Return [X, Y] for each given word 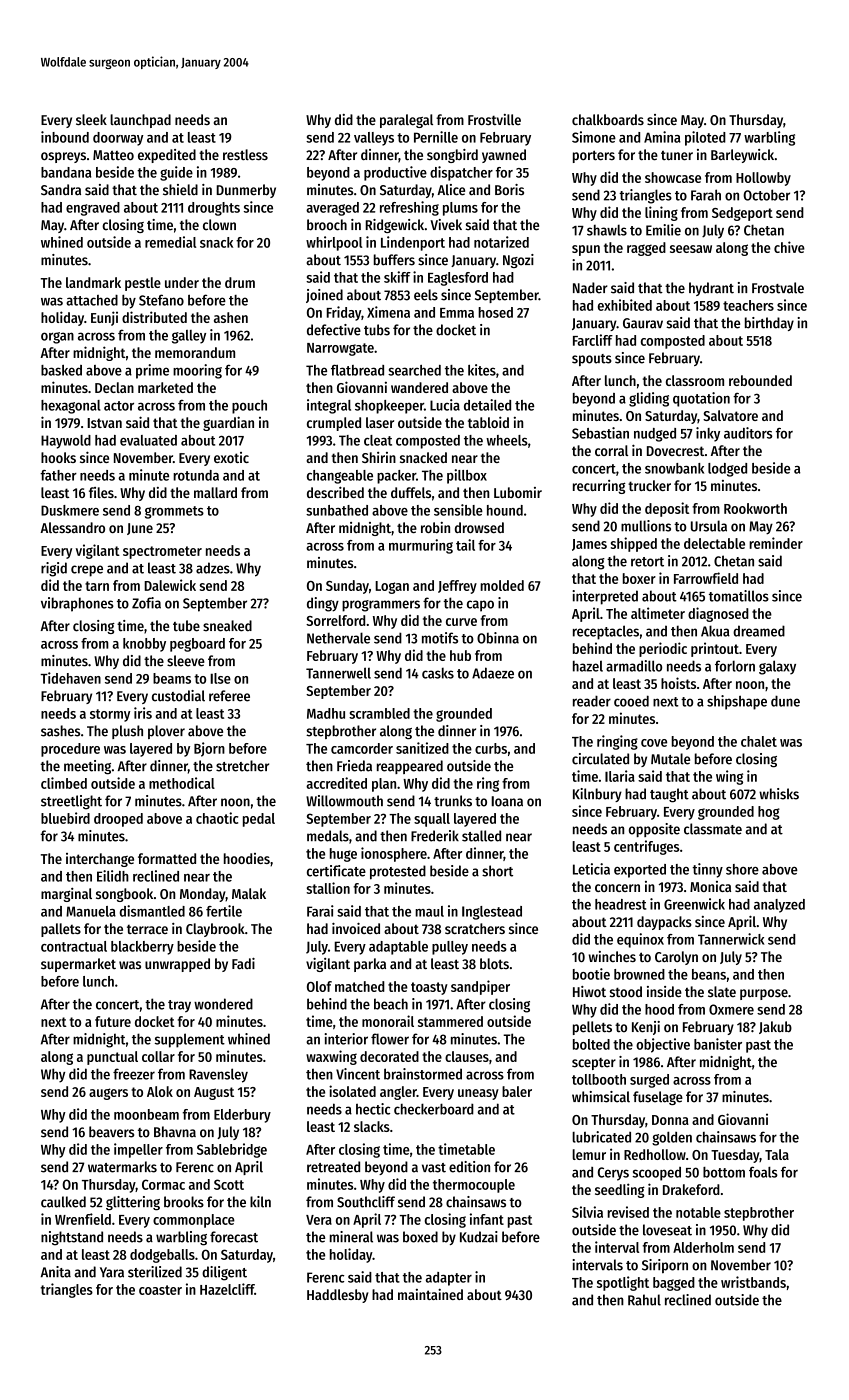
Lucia [445, 405]
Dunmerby [246, 191]
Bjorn [209, 749]
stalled [481, 836]
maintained [430, 1294]
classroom [695, 380]
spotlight [623, 1283]
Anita [56, 1272]
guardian [228, 423]
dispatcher [461, 173]
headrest [620, 904]
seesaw [691, 249]
